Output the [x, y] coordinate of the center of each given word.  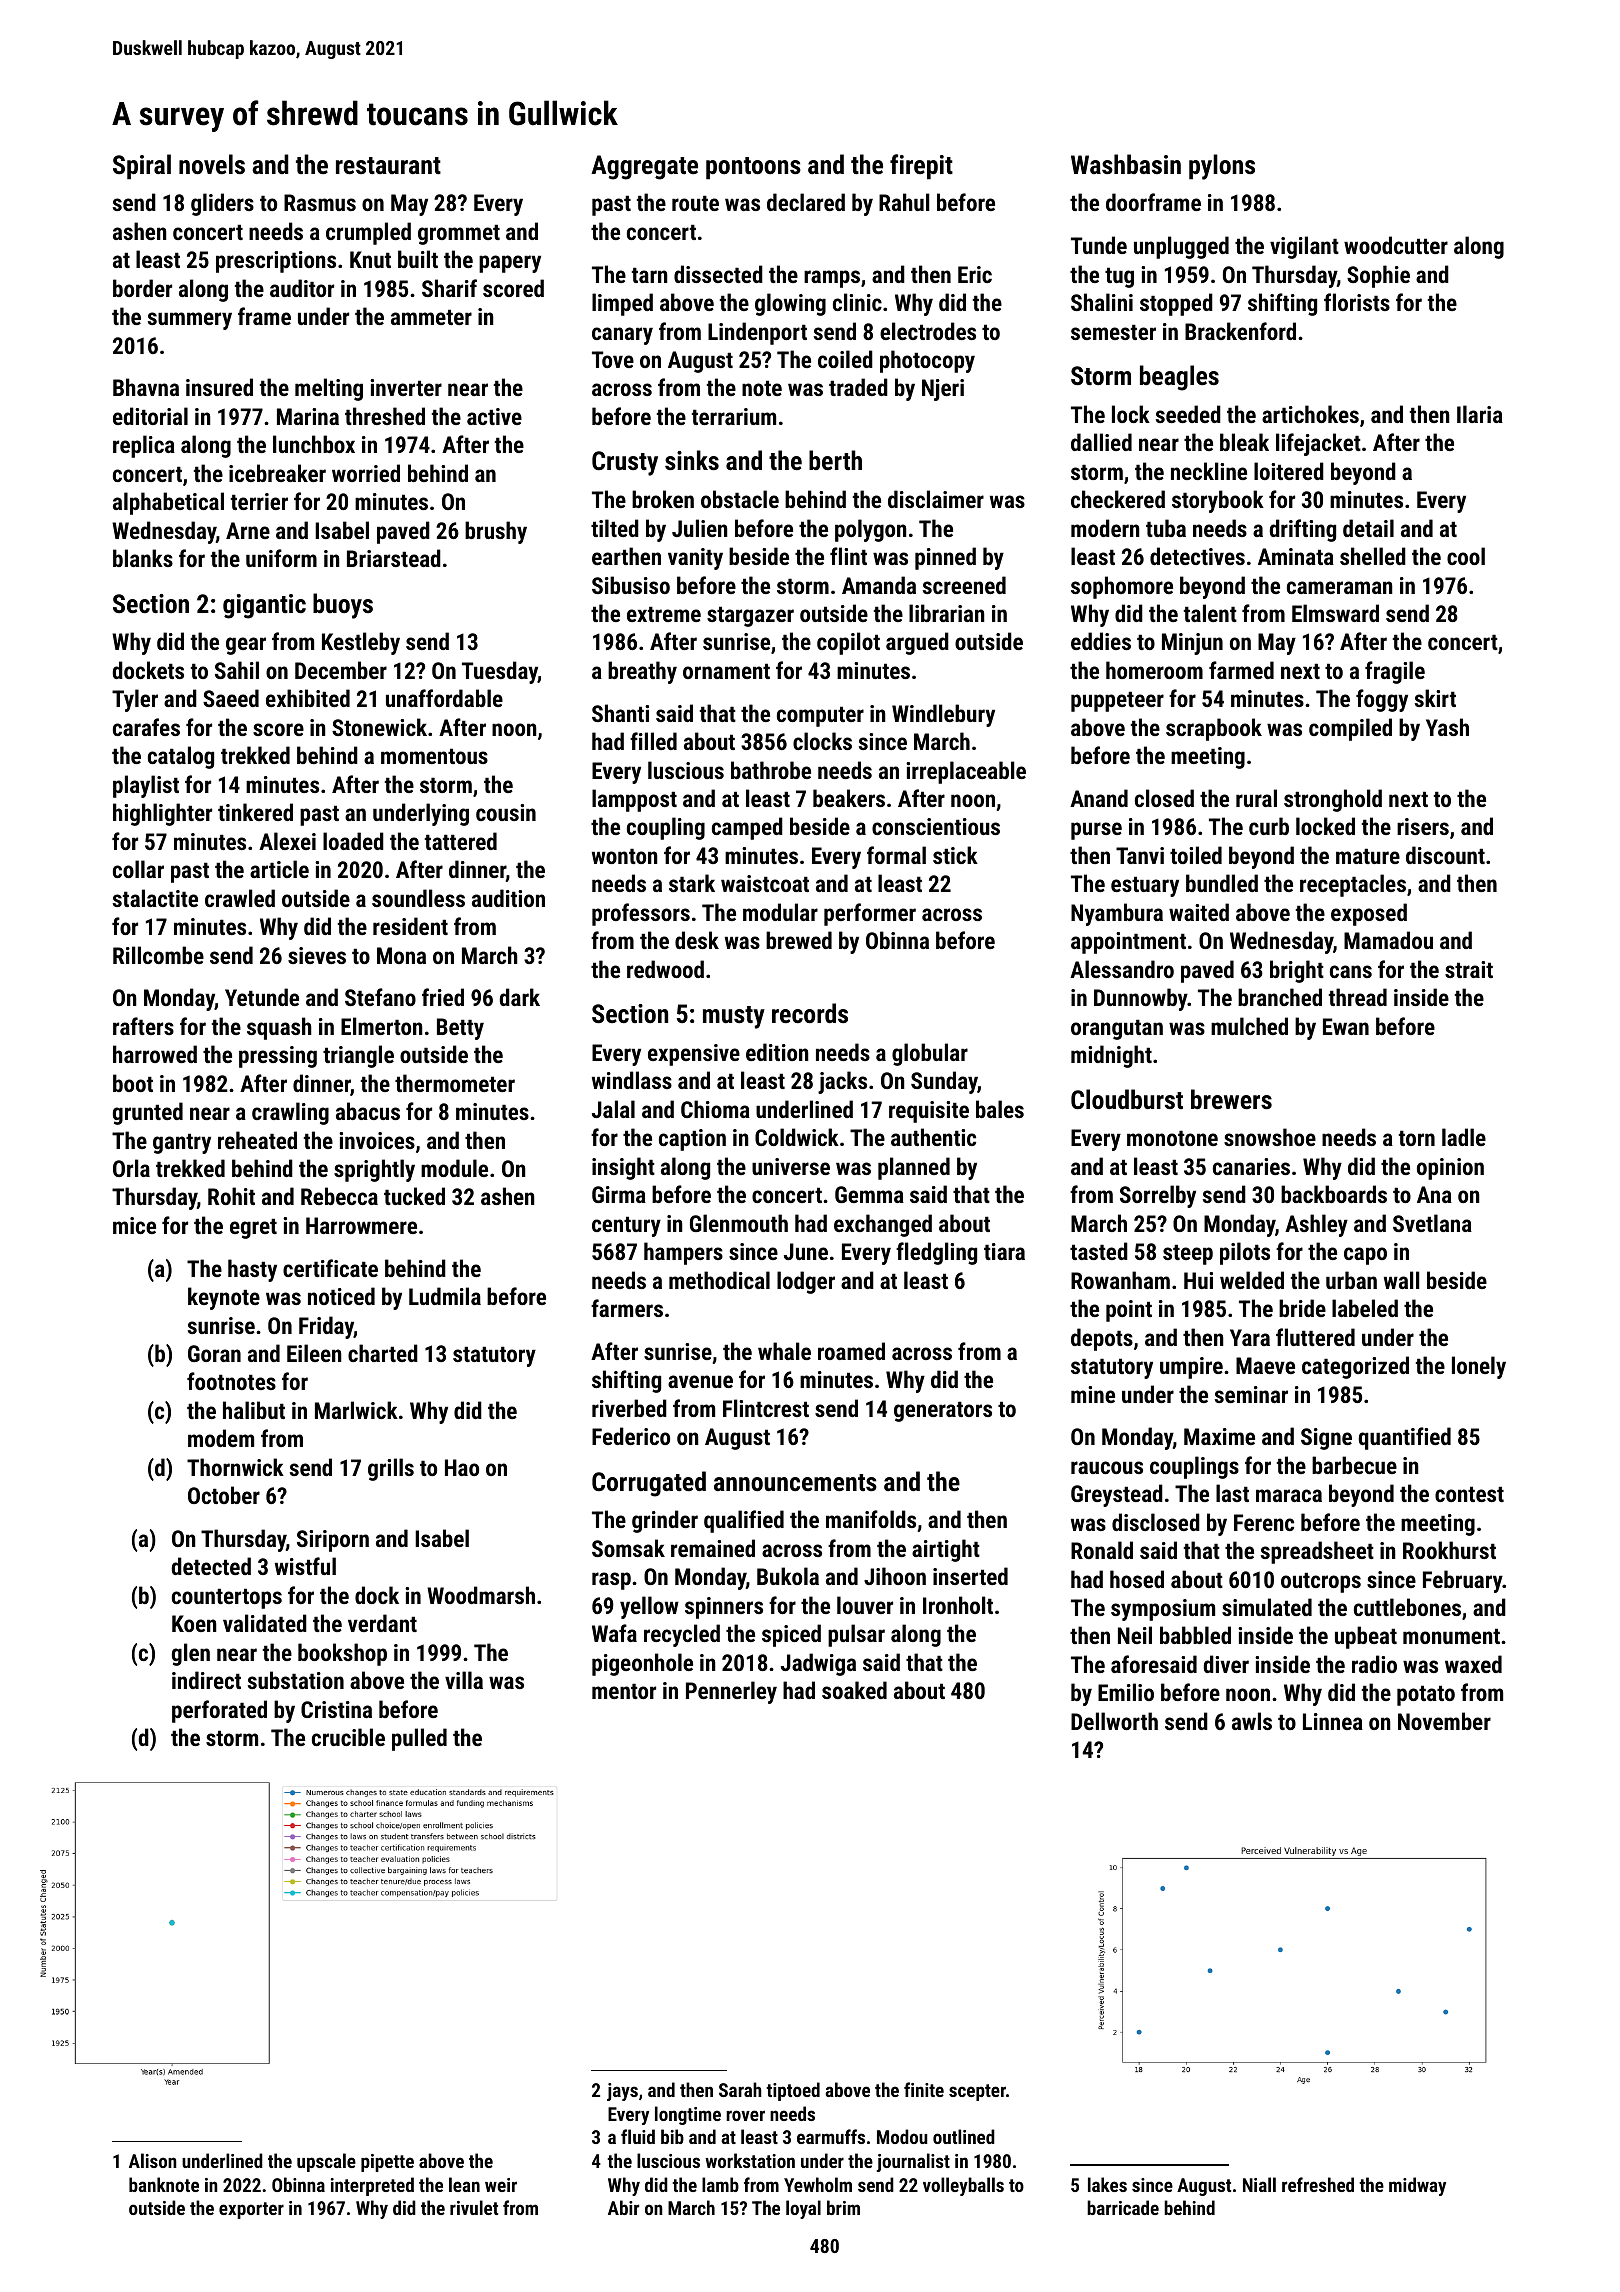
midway [1417, 2186]
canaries [1251, 1166]
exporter [251, 2210]
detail [1368, 528]
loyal [803, 2209]
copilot [848, 643]
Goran [214, 1353]
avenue [700, 1381]
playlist [146, 786]
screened [964, 585]
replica [144, 446]
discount [1445, 855]
